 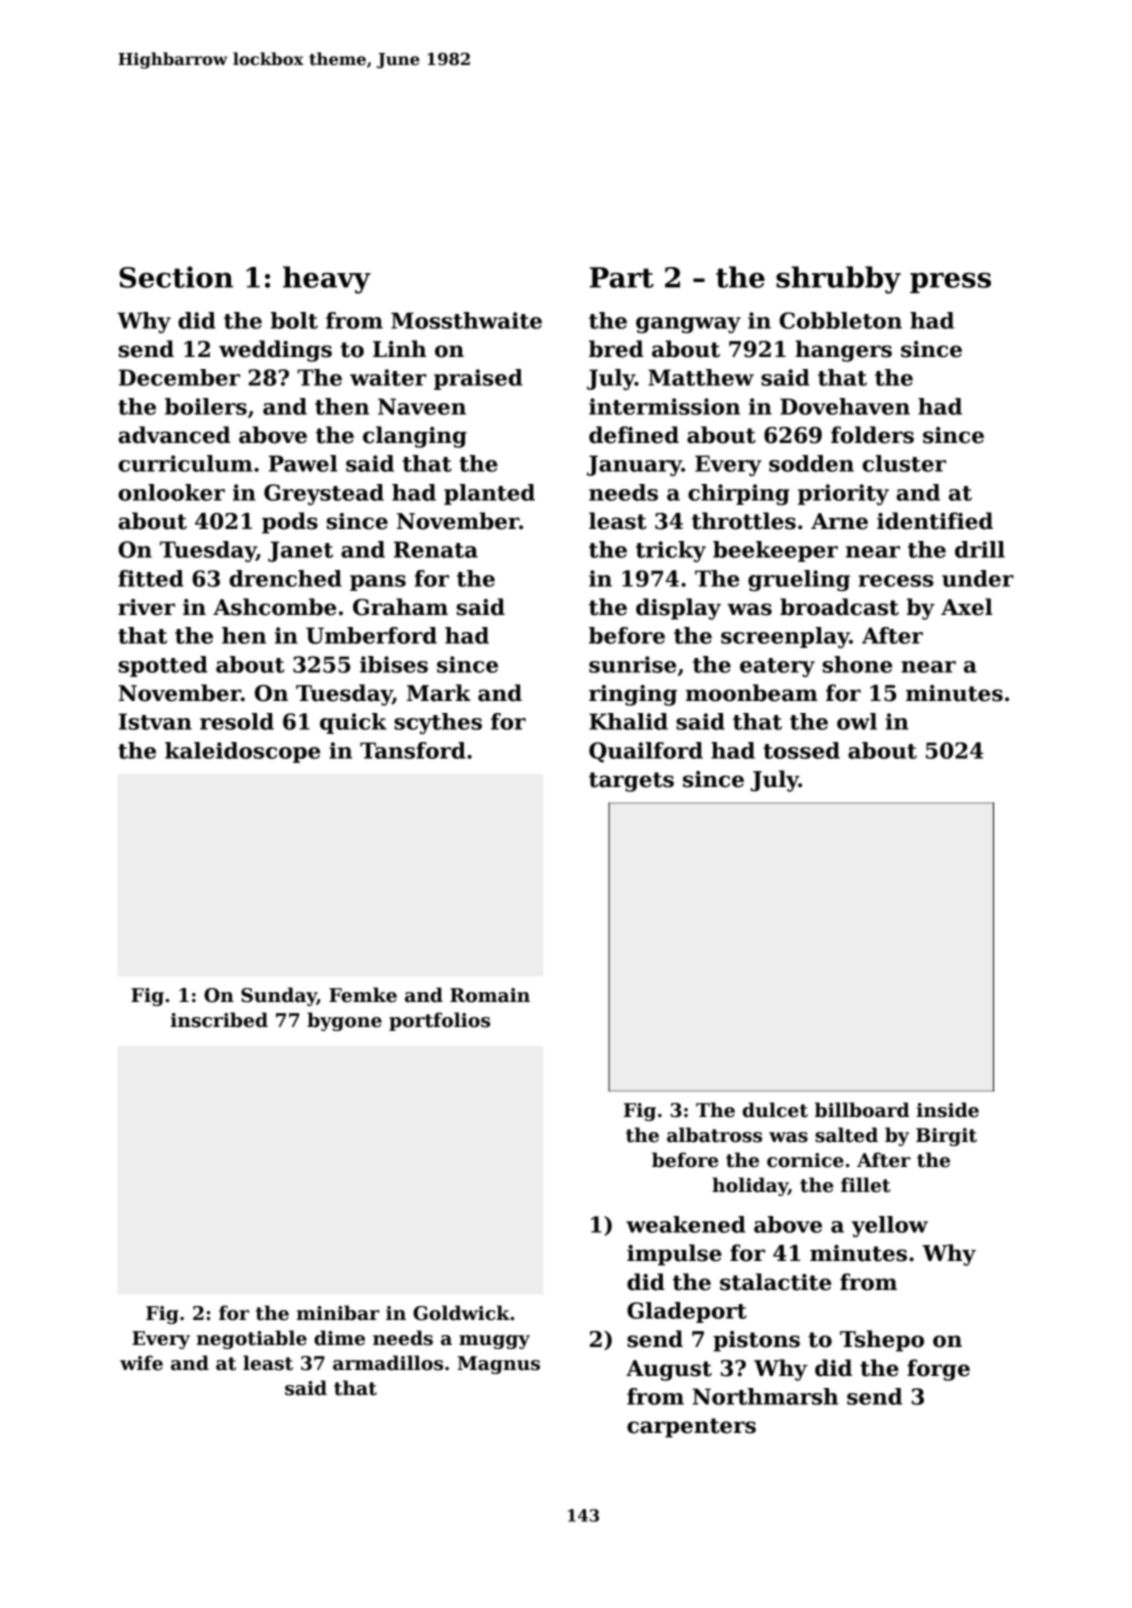 What do you see at coordinates (499, 1365) in the screenshot?
I see `Magnus` at bounding box center [499, 1365].
